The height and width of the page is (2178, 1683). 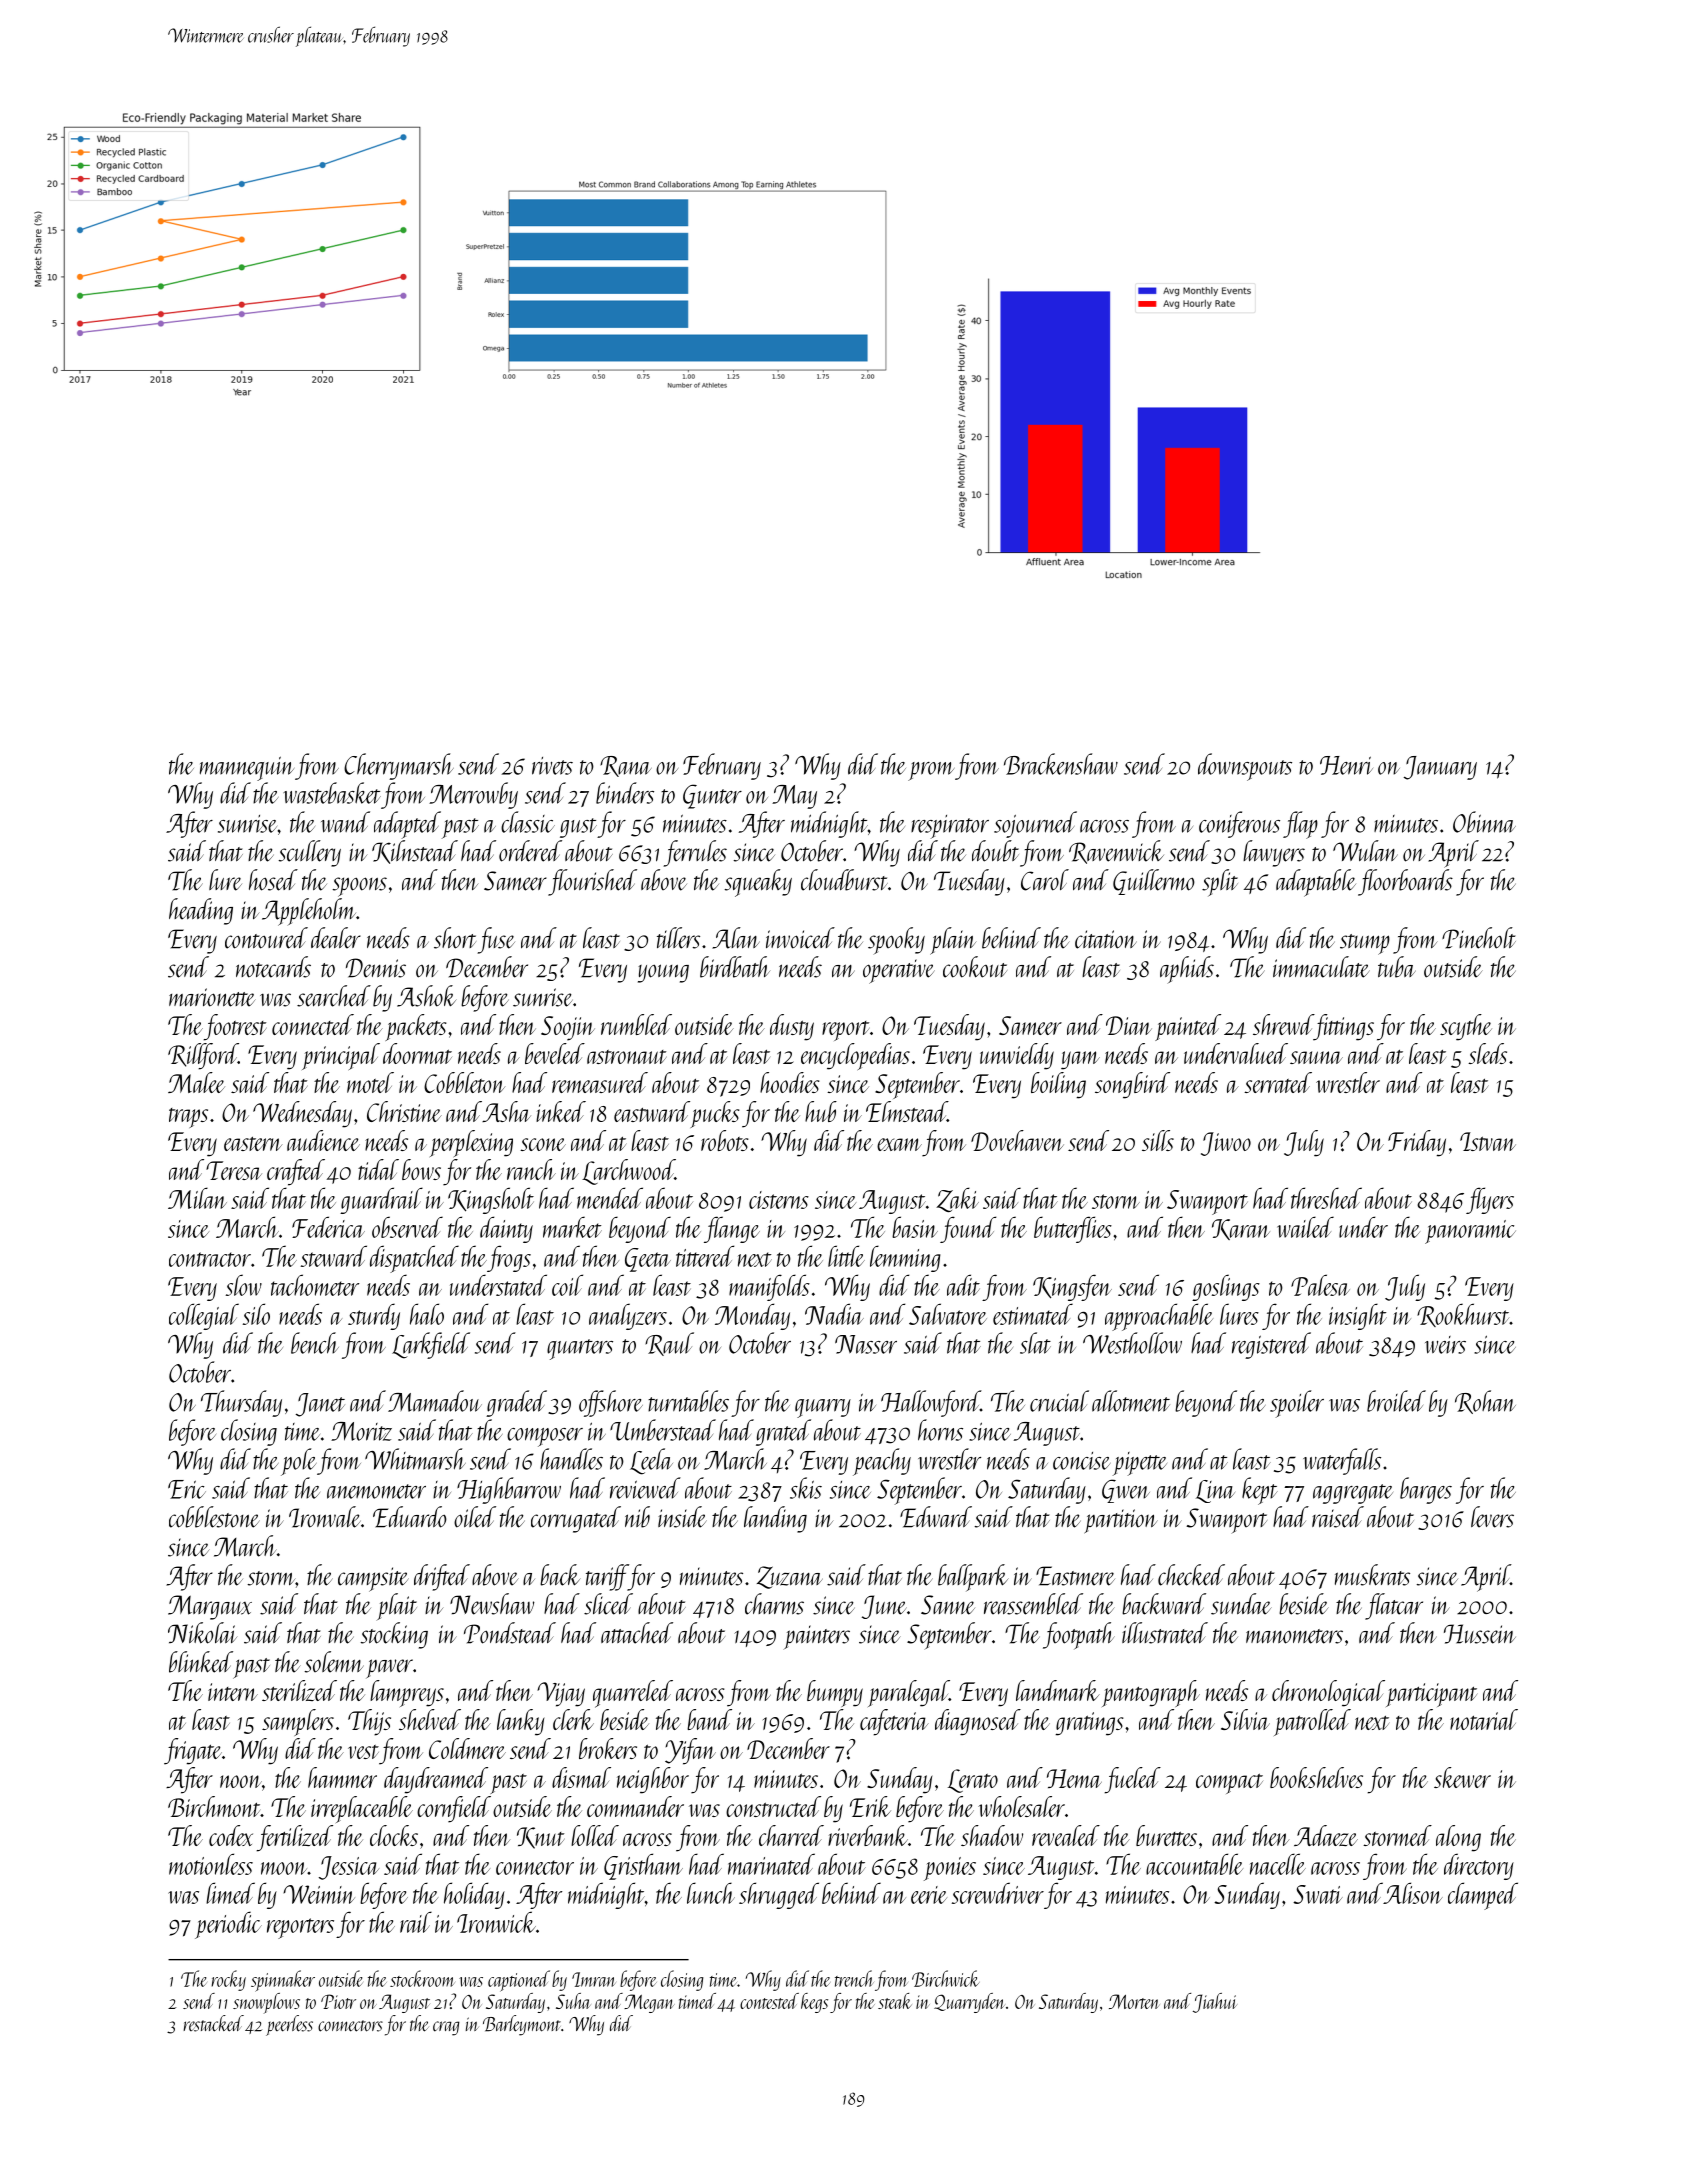 What do you see at coordinates (735, 967) in the page?
I see `birdbath` at bounding box center [735, 967].
